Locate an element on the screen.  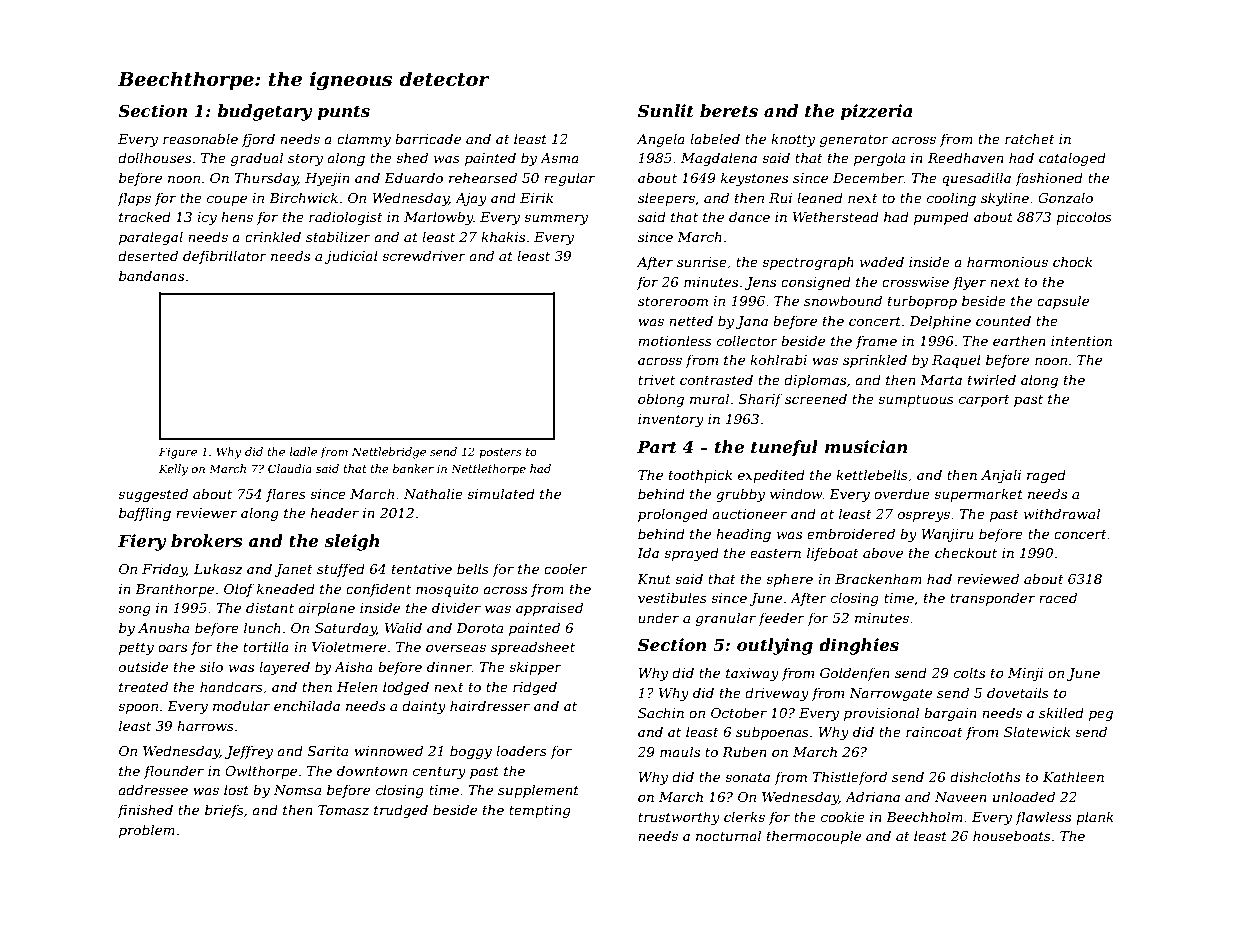
budgetary is located at coordinates (264, 112).
